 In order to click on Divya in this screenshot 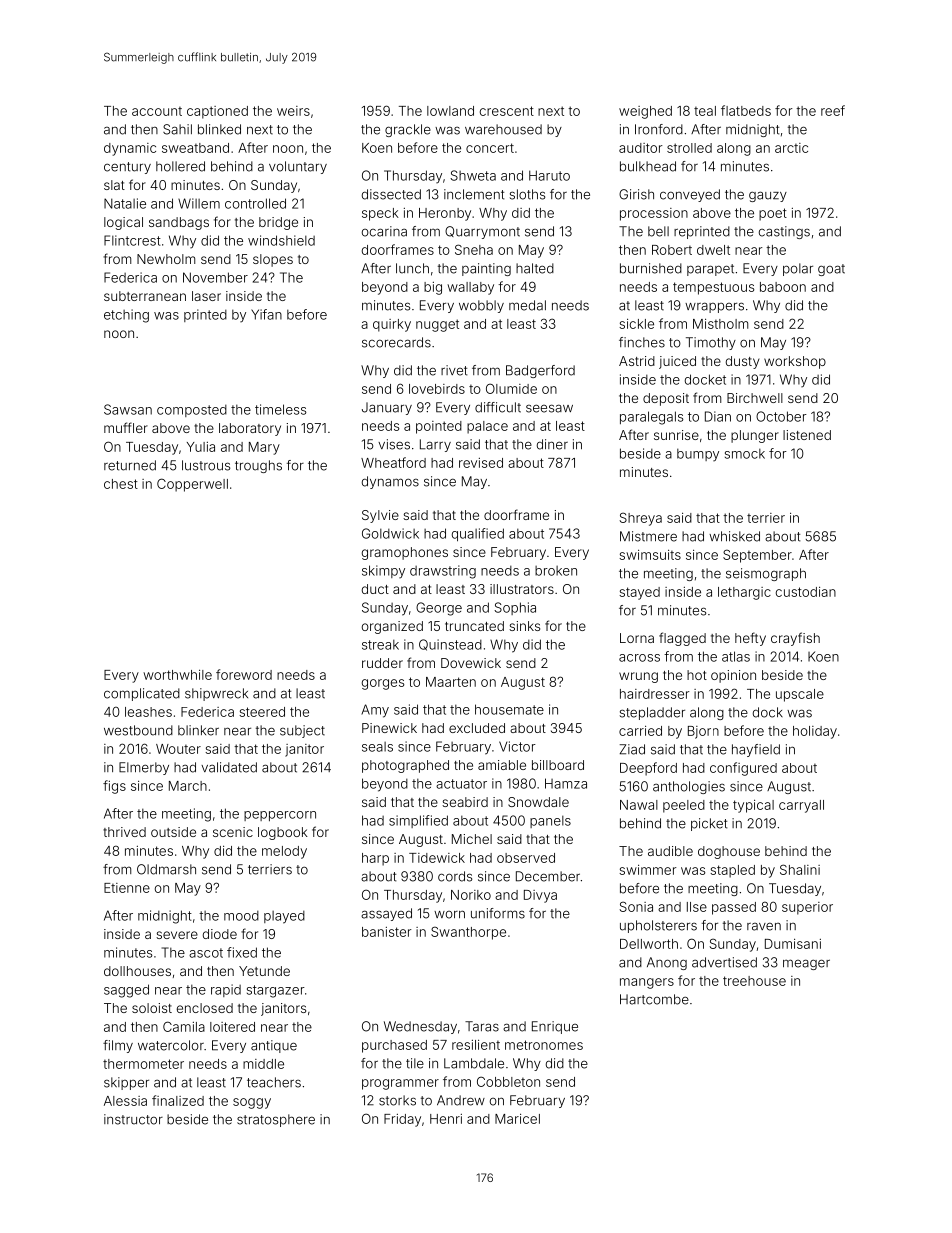, I will do `click(540, 896)`.
